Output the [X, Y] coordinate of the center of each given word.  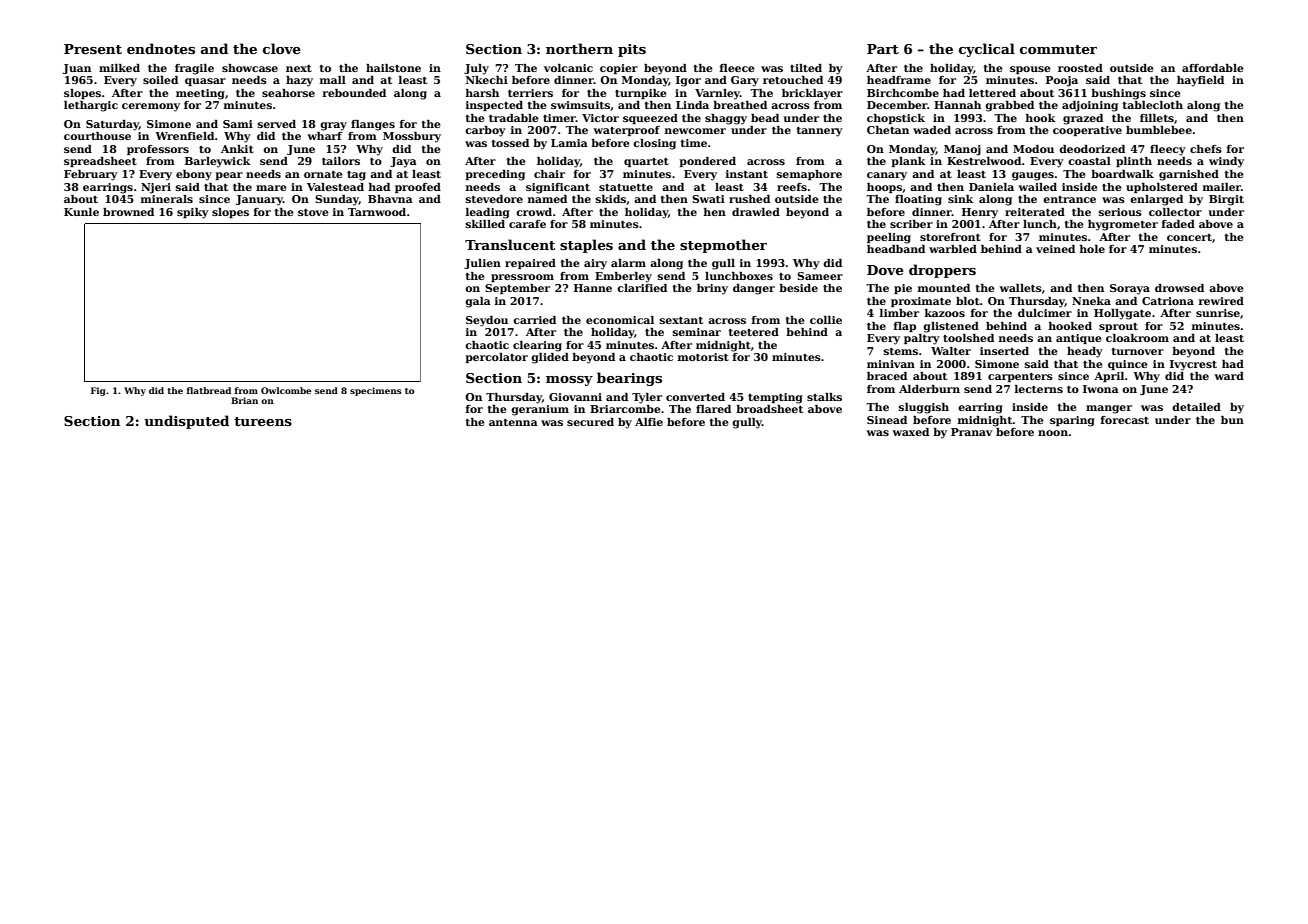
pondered [708, 162]
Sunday [337, 200]
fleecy [1168, 150]
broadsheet [769, 409]
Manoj [962, 150]
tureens [263, 421]
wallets [1020, 288]
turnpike [641, 94]
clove [282, 48]
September [517, 289]
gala [478, 302]
